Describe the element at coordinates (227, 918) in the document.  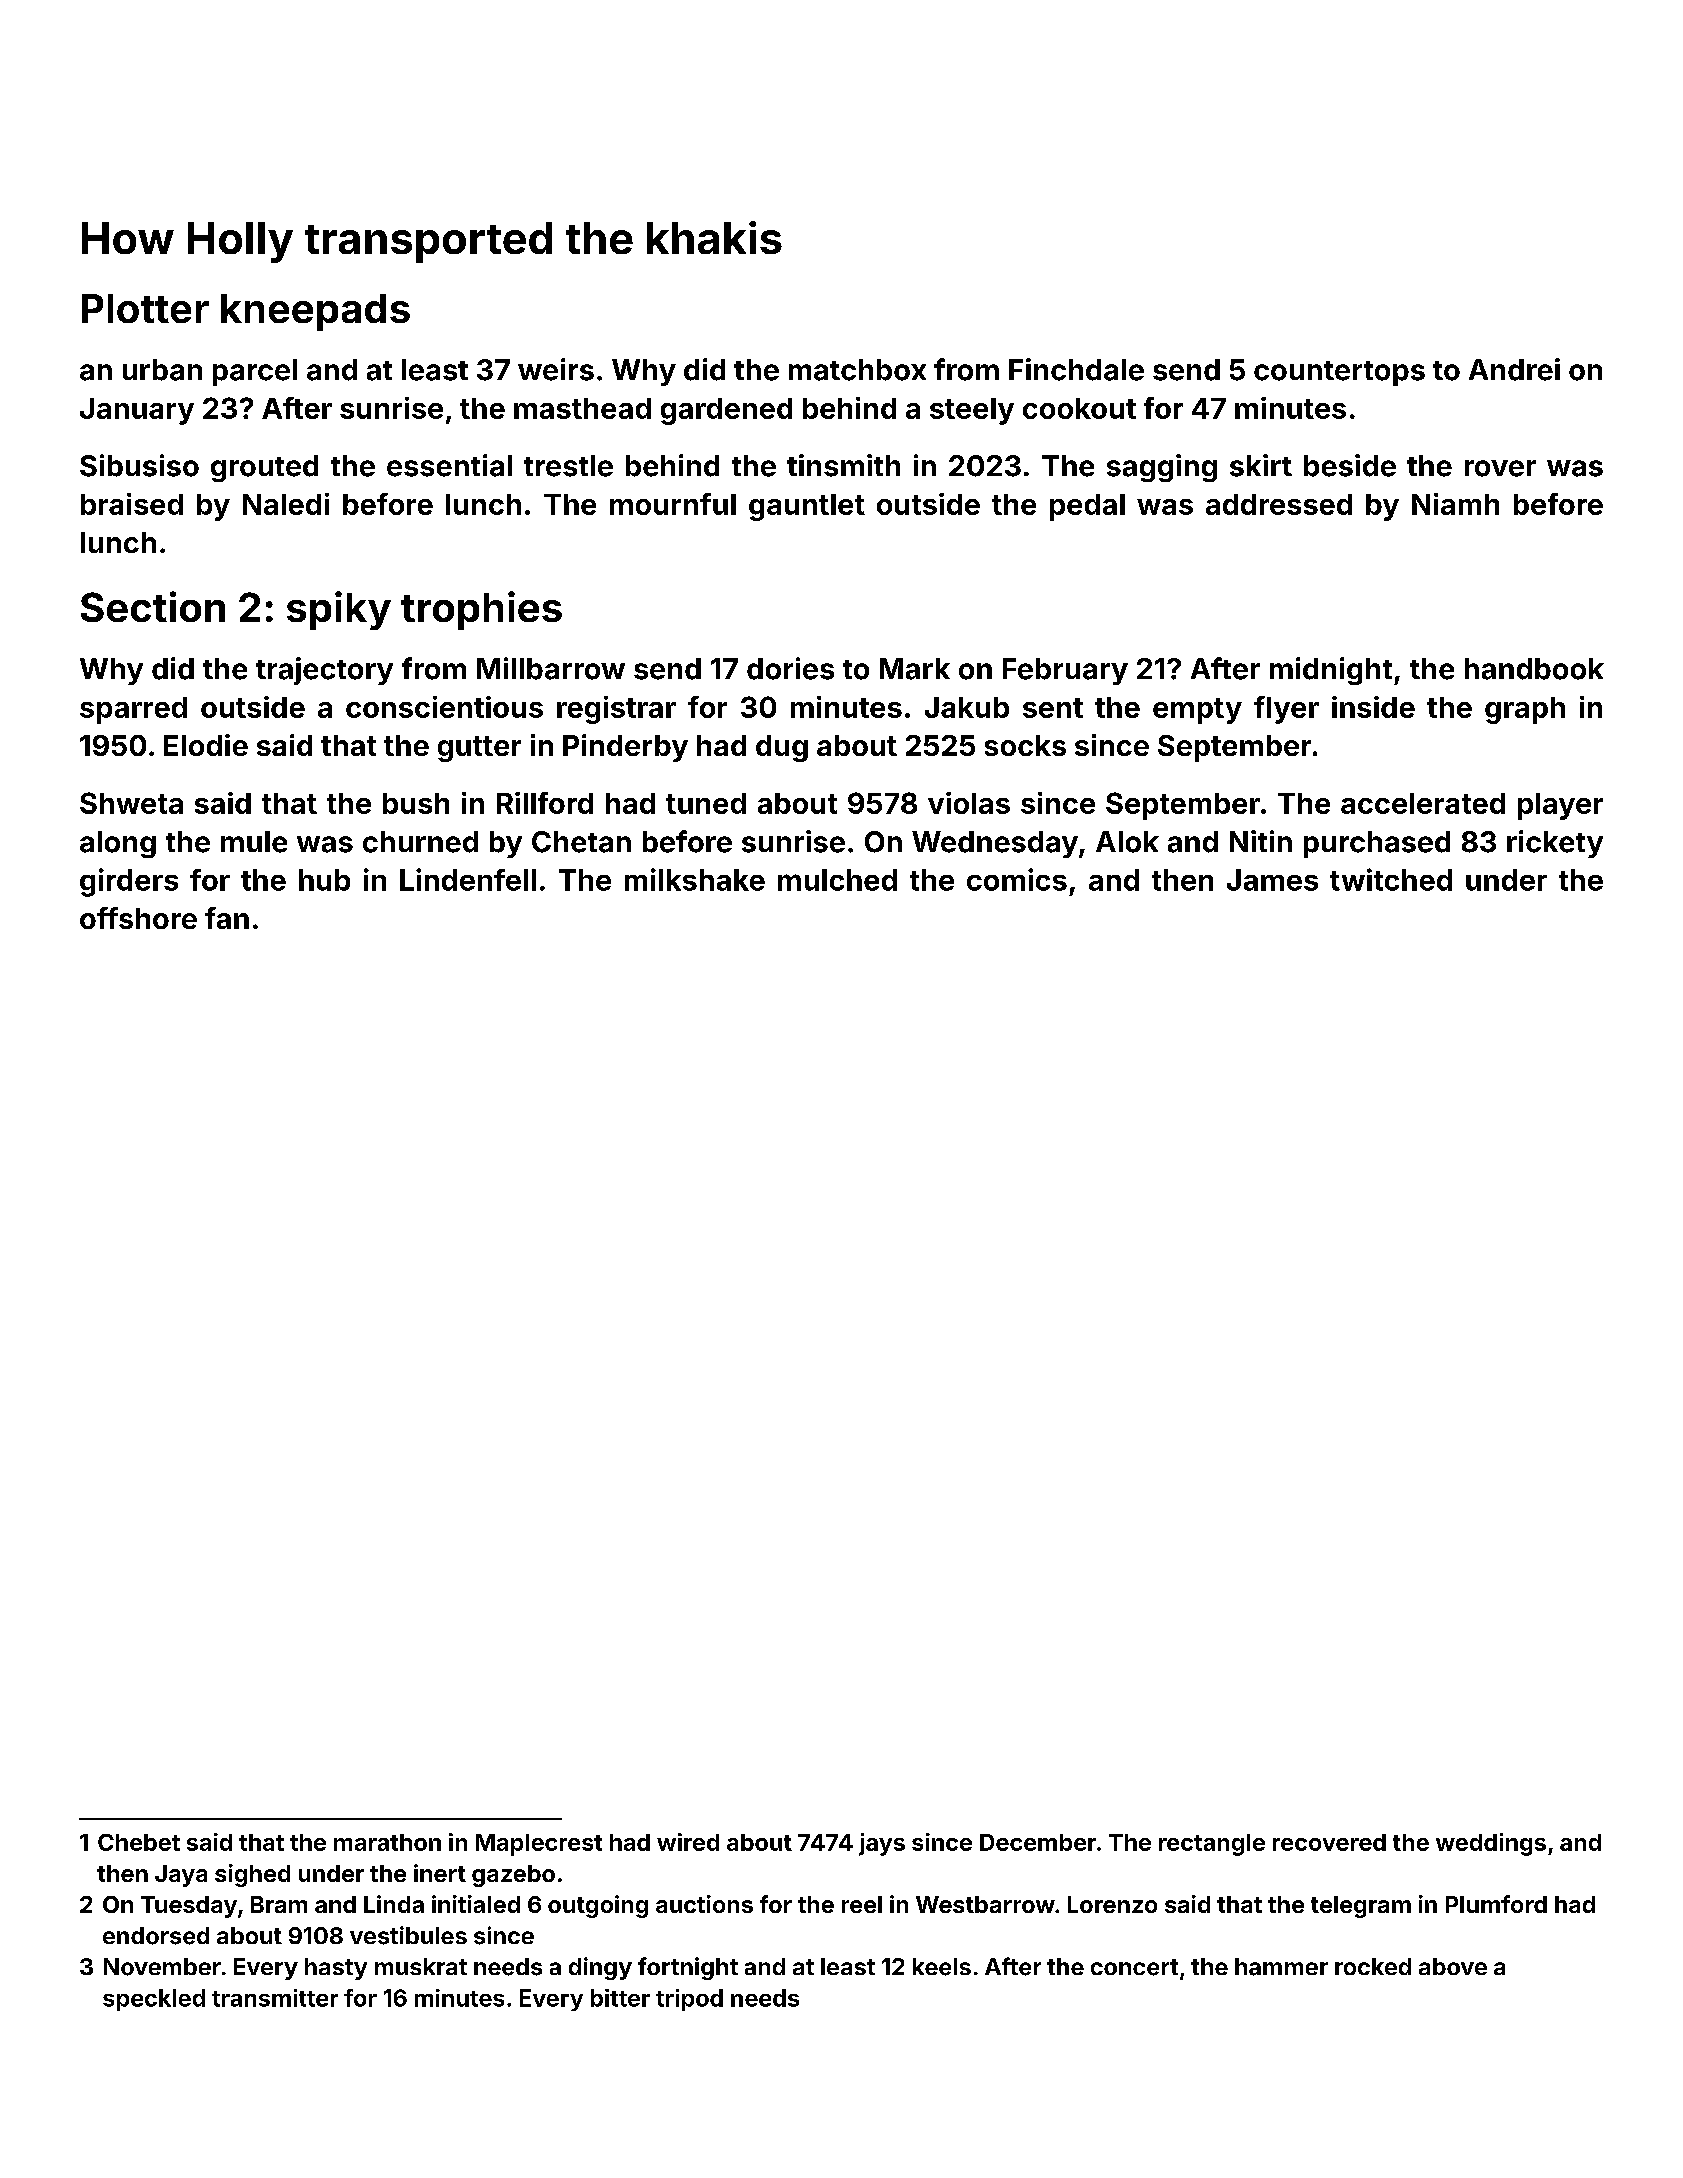
I see `fan` at that location.
